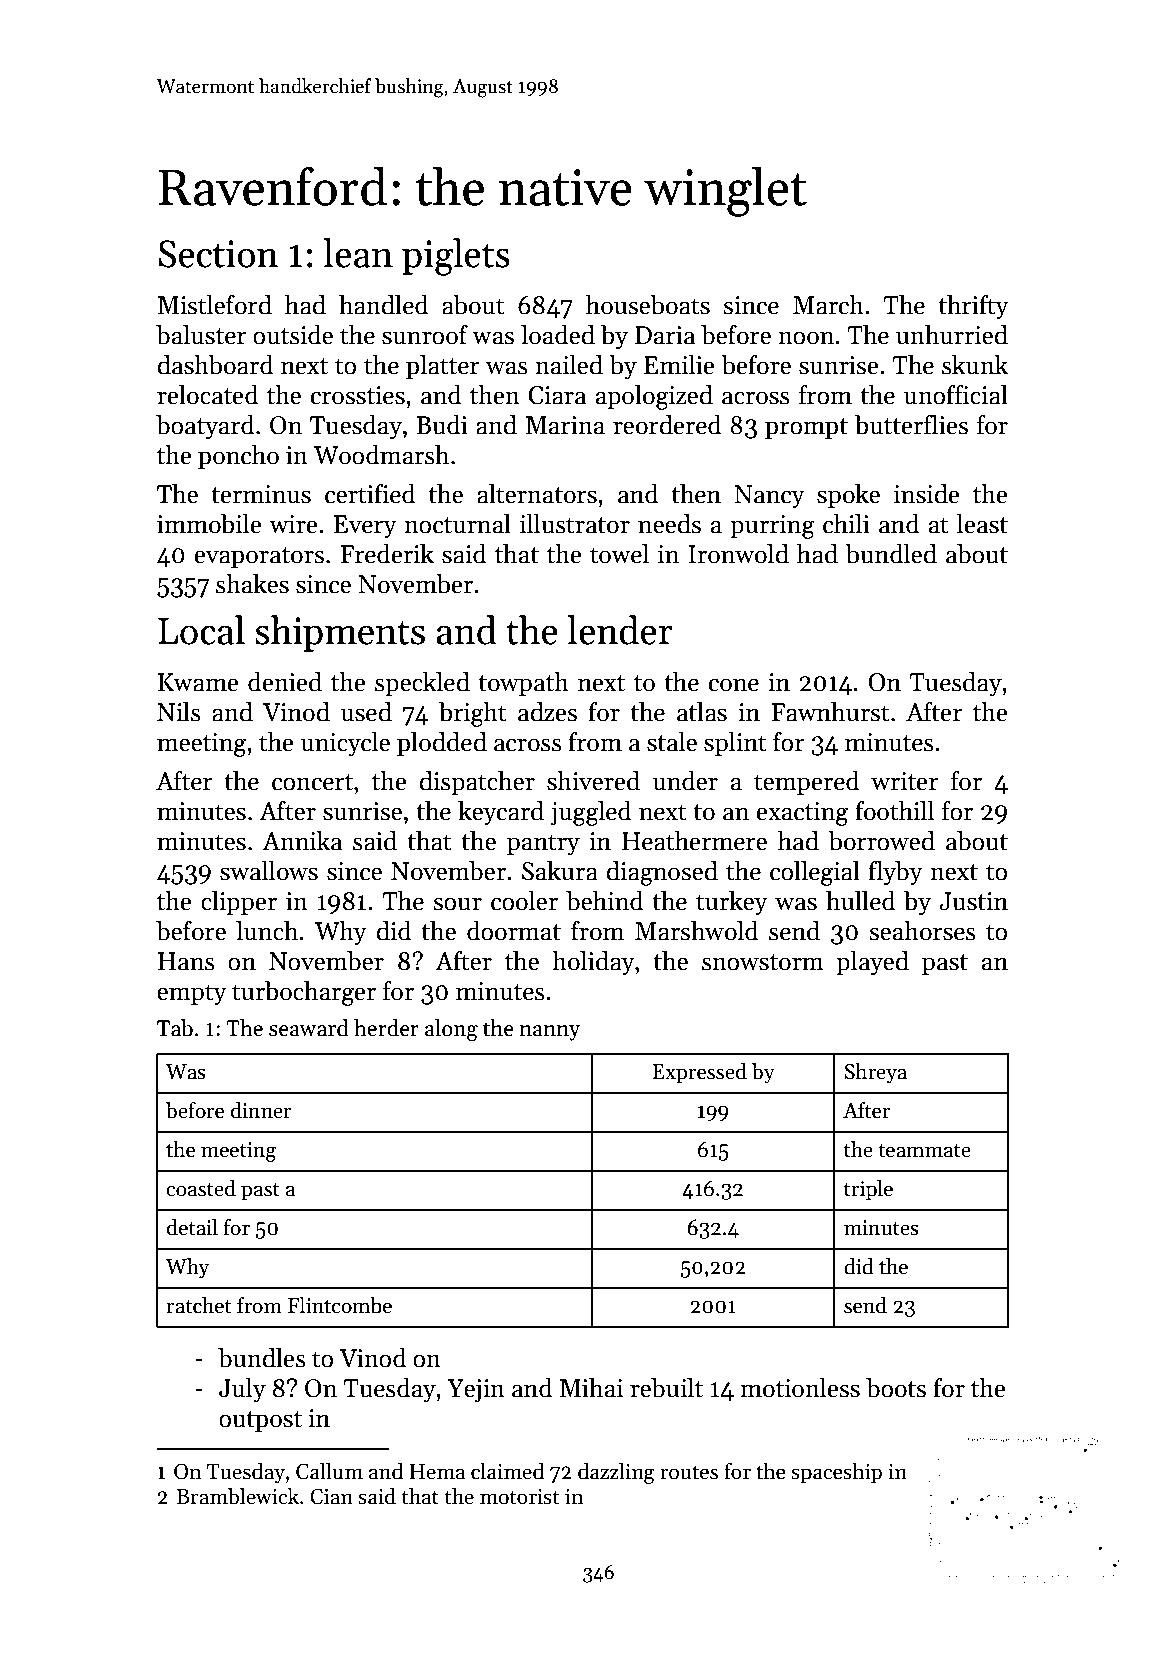 Image resolution: width=1165 pixels, height=1654 pixels. What do you see at coordinates (591, 1388) in the screenshot?
I see `Mihai` at bounding box center [591, 1388].
